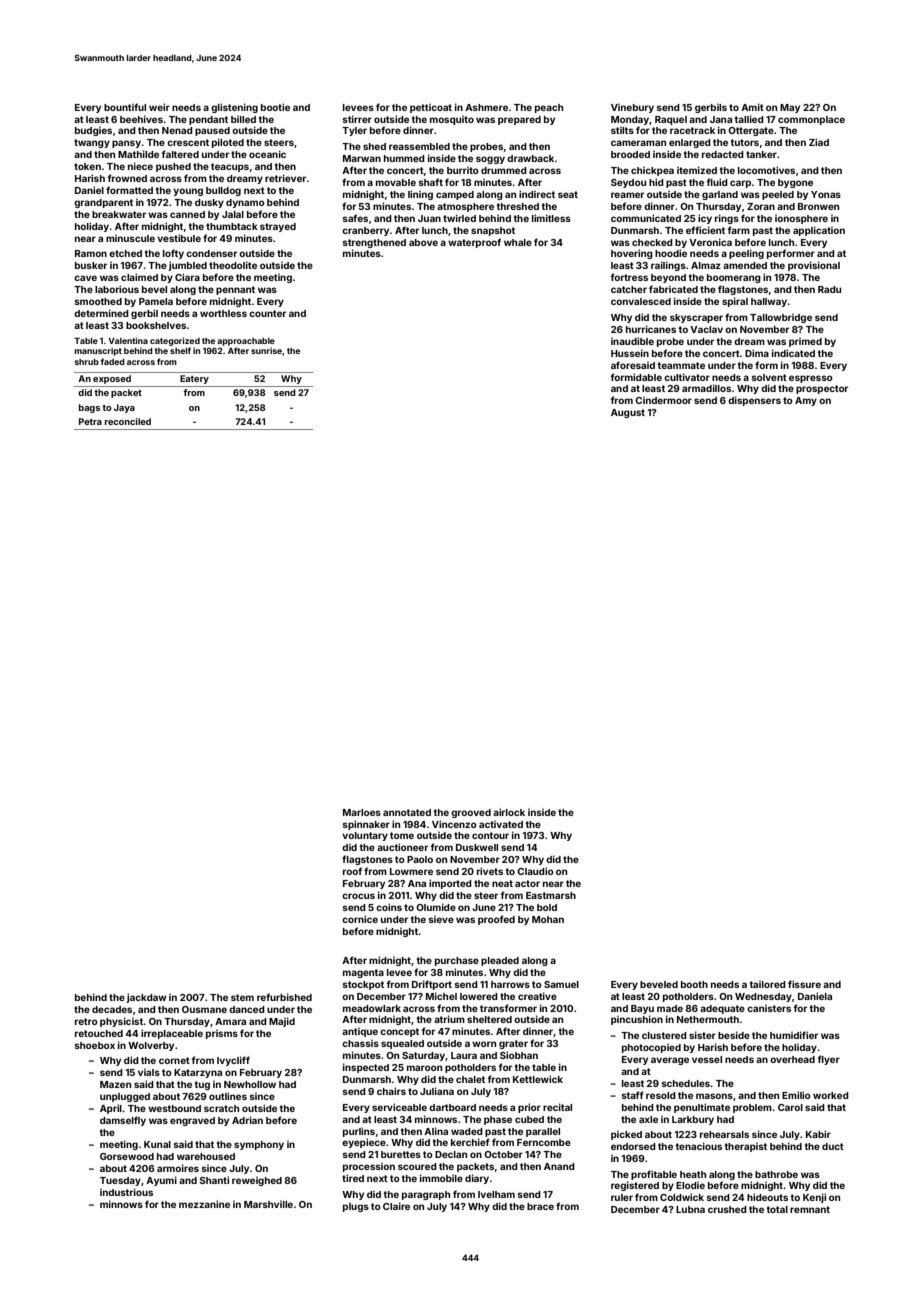 This screenshot has height=1308, width=924. I want to click on dispensers, so click(754, 401).
